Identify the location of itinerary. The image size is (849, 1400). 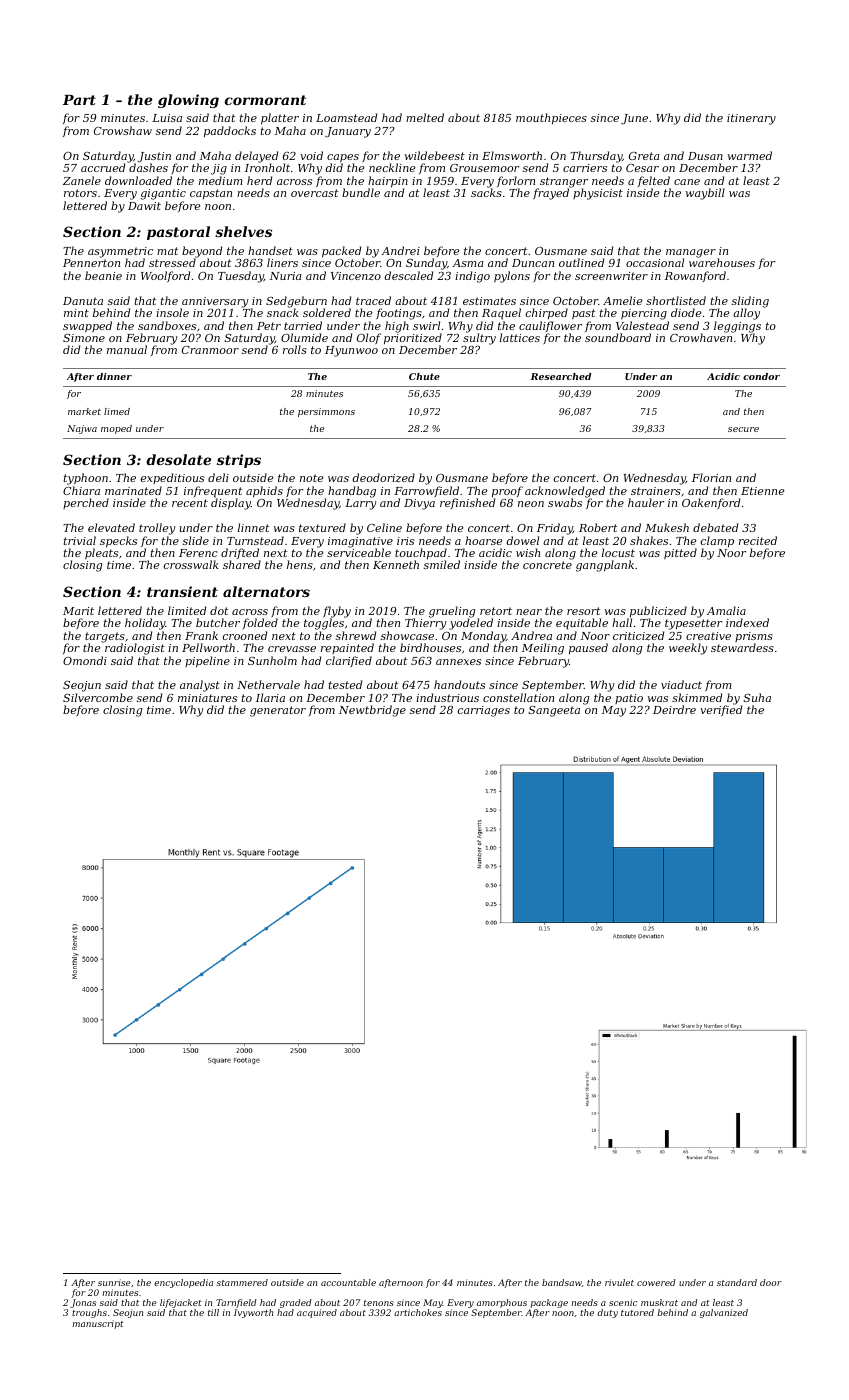
(751, 119).
